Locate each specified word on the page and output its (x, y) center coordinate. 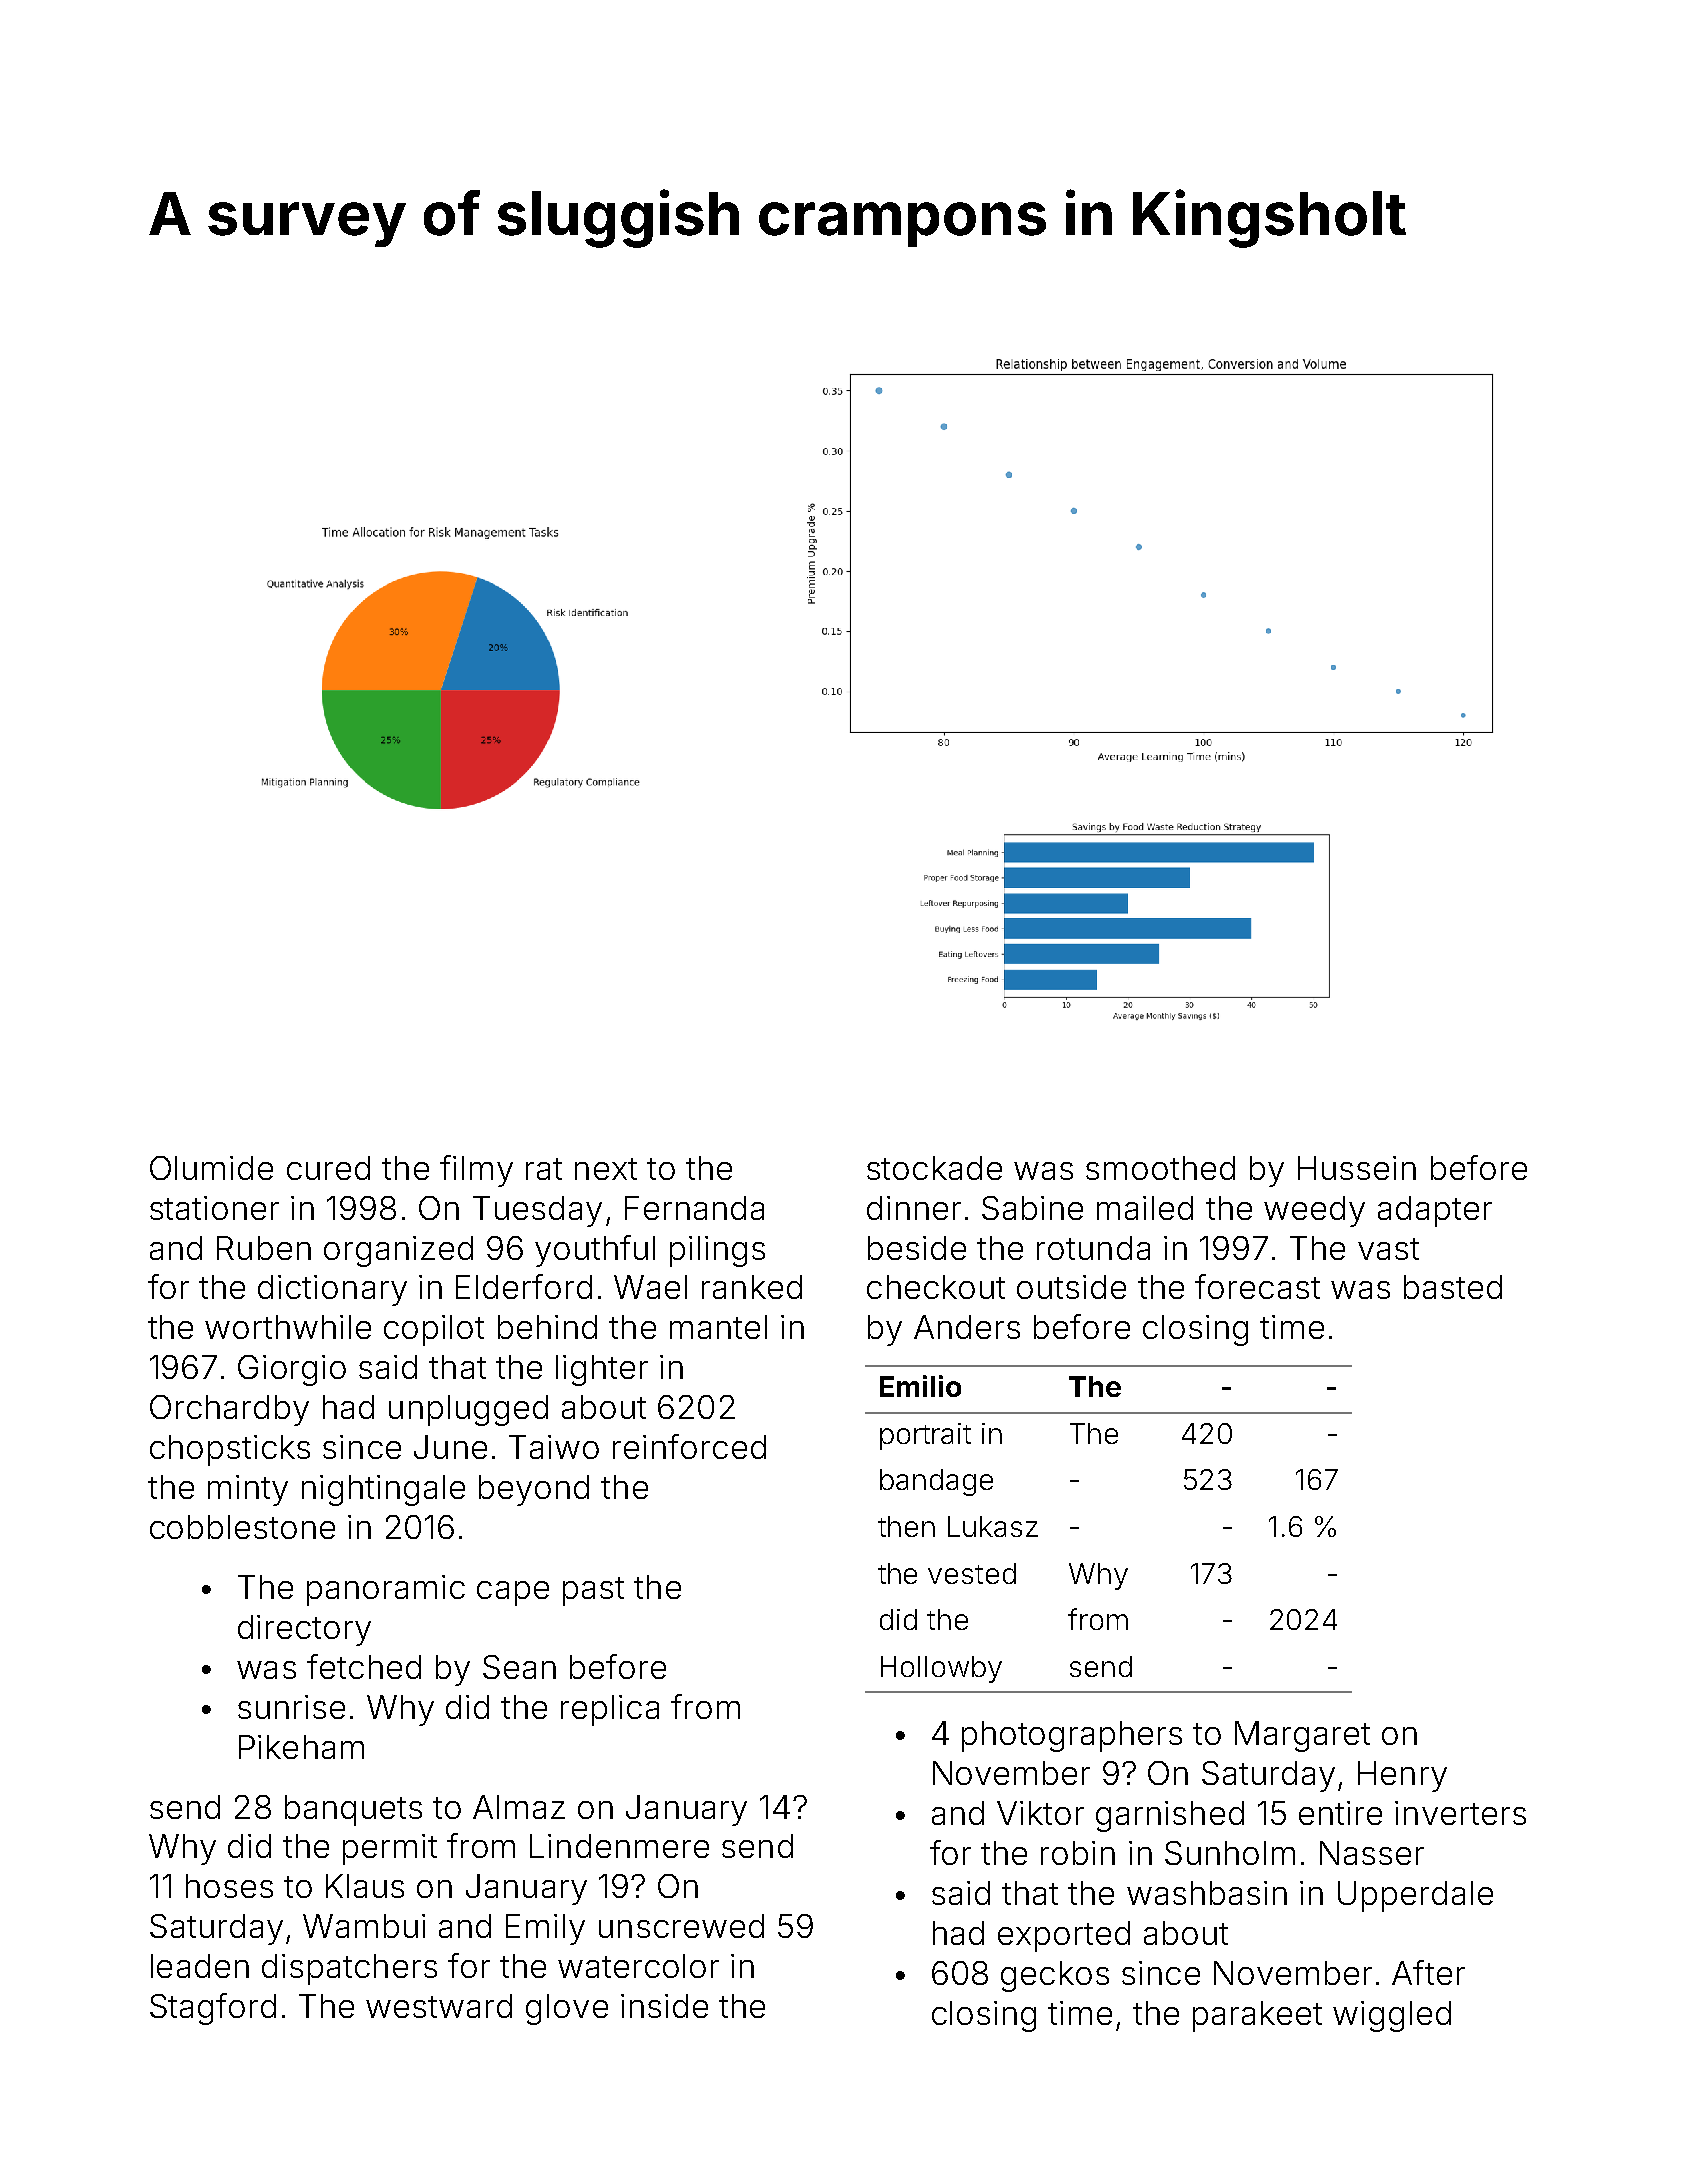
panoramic (386, 1590)
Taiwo (554, 1447)
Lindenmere (619, 1846)
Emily (545, 1929)
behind (547, 1327)
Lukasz (993, 1526)
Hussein (1357, 1168)
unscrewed (681, 1926)
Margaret (1302, 1736)
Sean (519, 1667)
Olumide (211, 1168)
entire (1340, 1813)
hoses (229, 1886)
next (606, 1169)
